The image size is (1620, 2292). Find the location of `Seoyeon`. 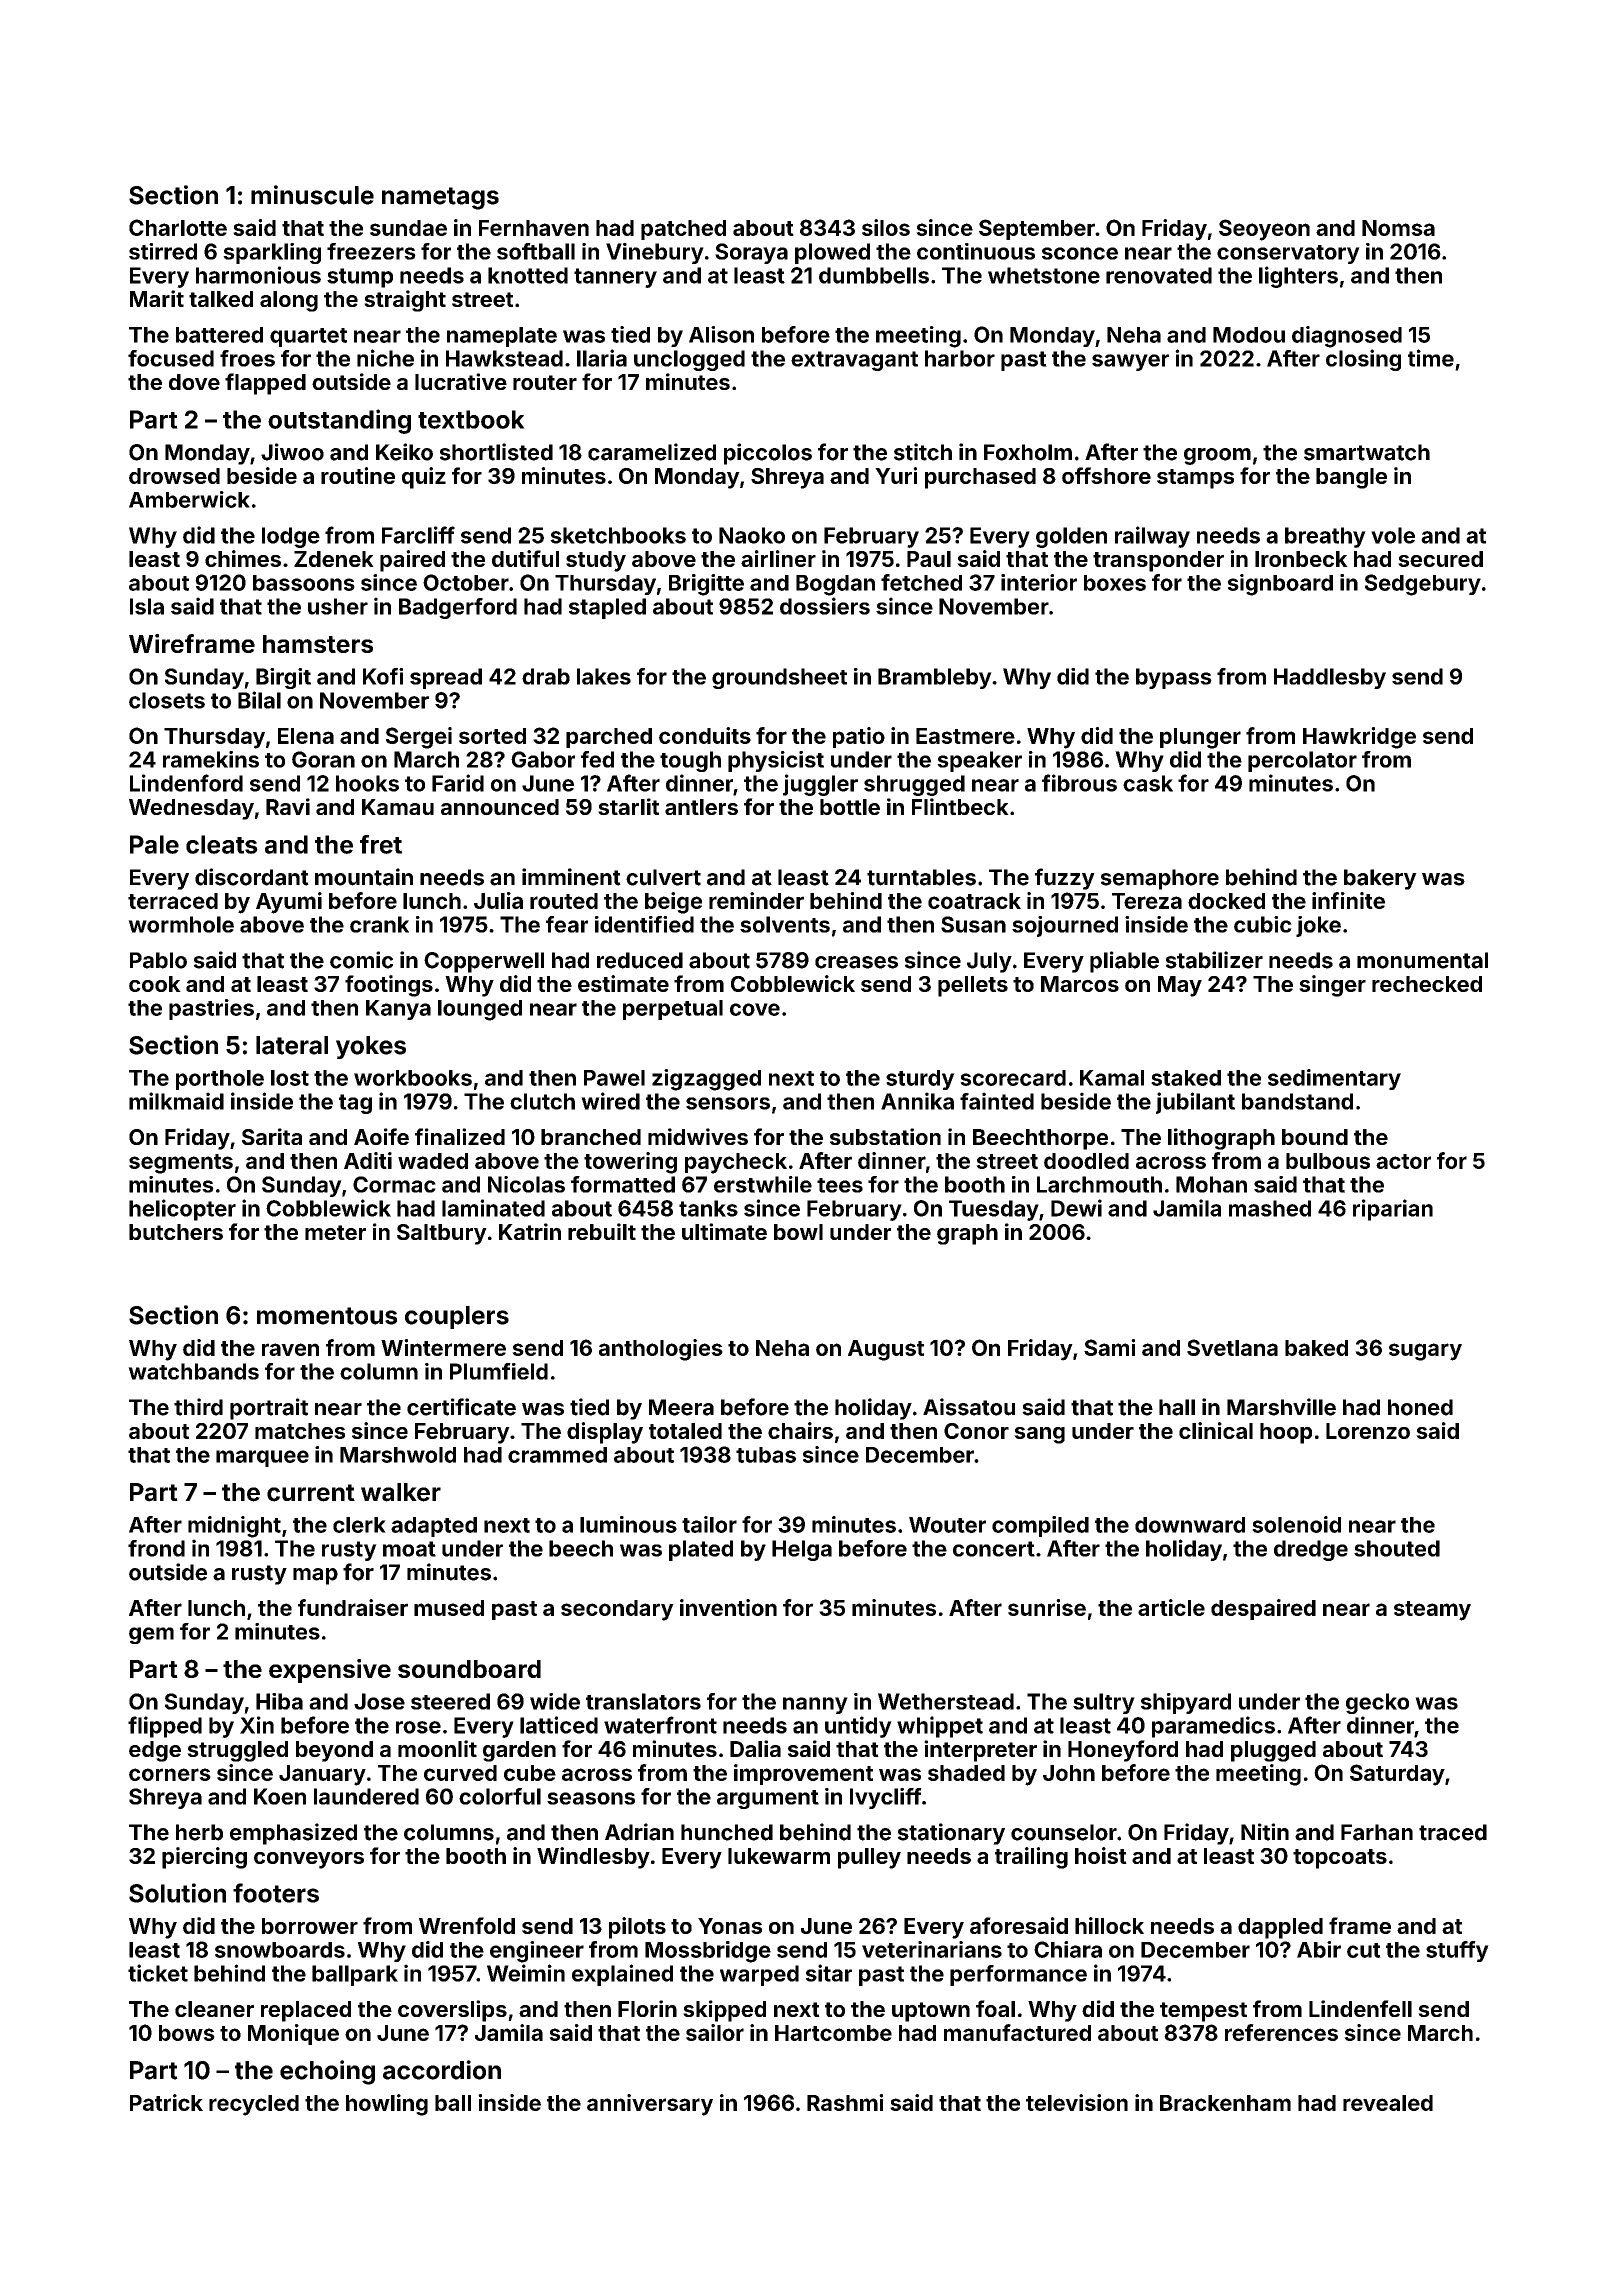

Seoyeon is located at coordinates (1264, 230).
